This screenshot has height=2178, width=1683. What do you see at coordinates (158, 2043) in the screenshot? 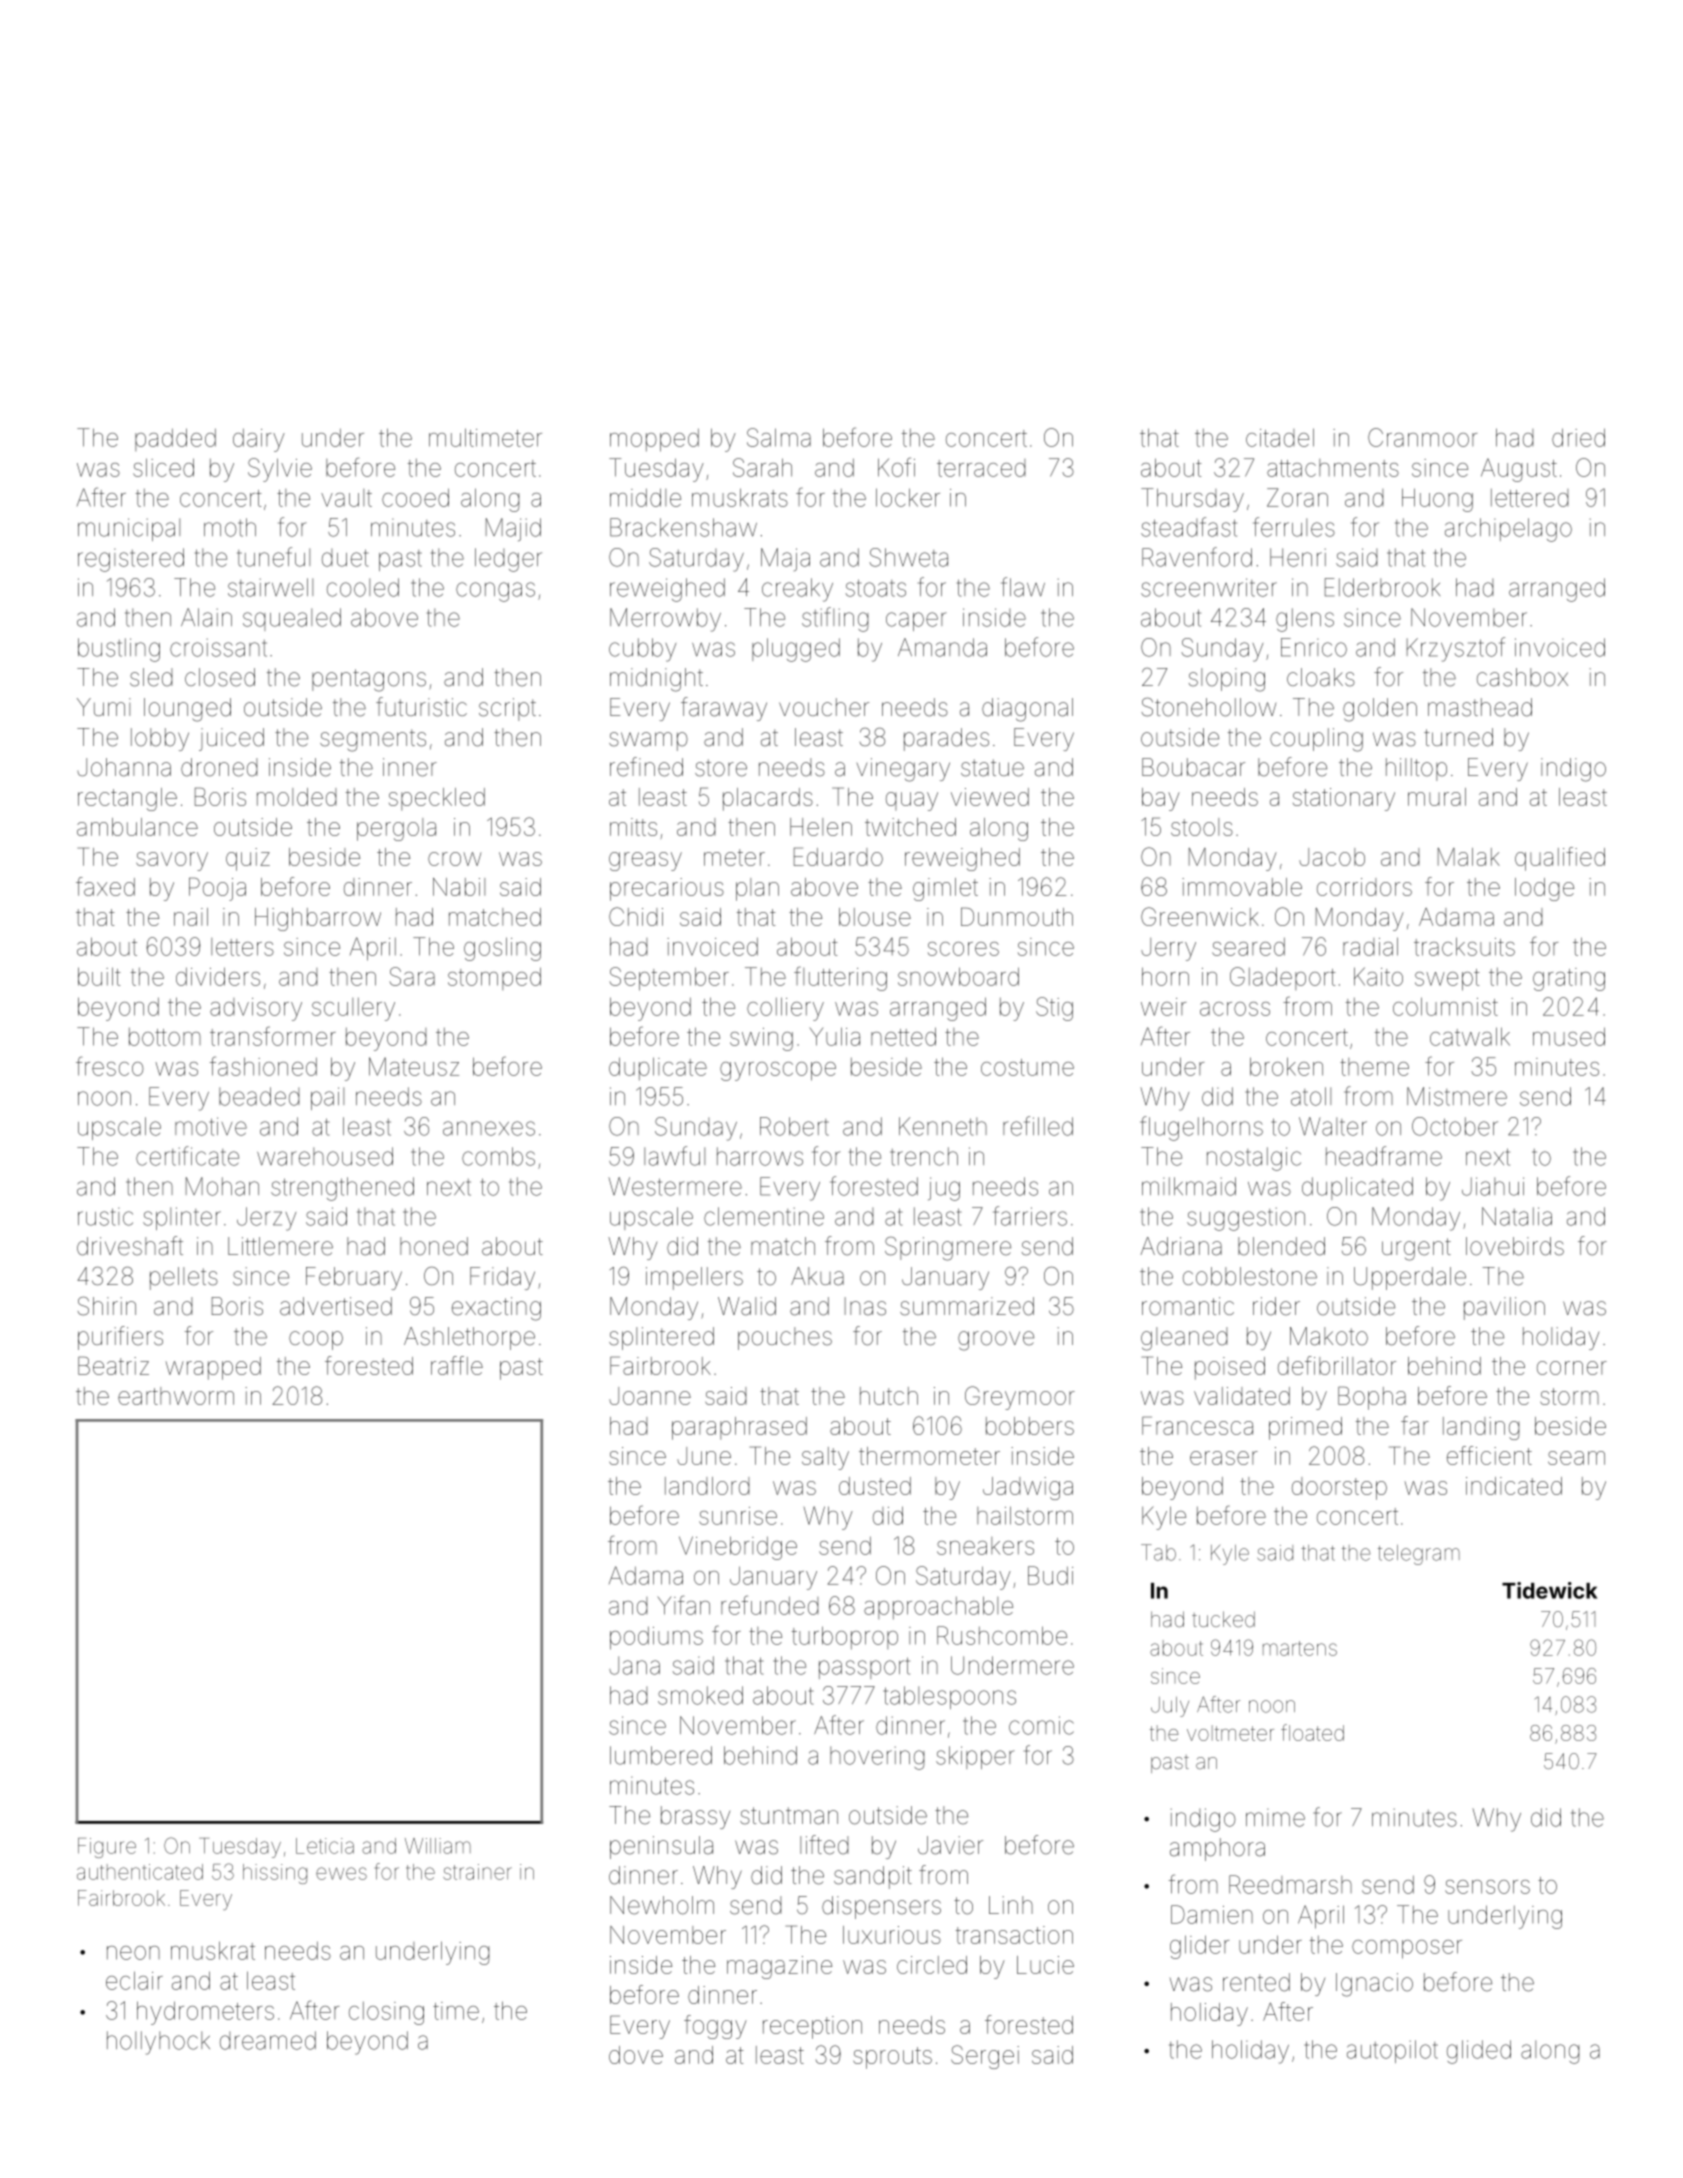
I see `hollyhock` at bounding box center [158, 2043].
